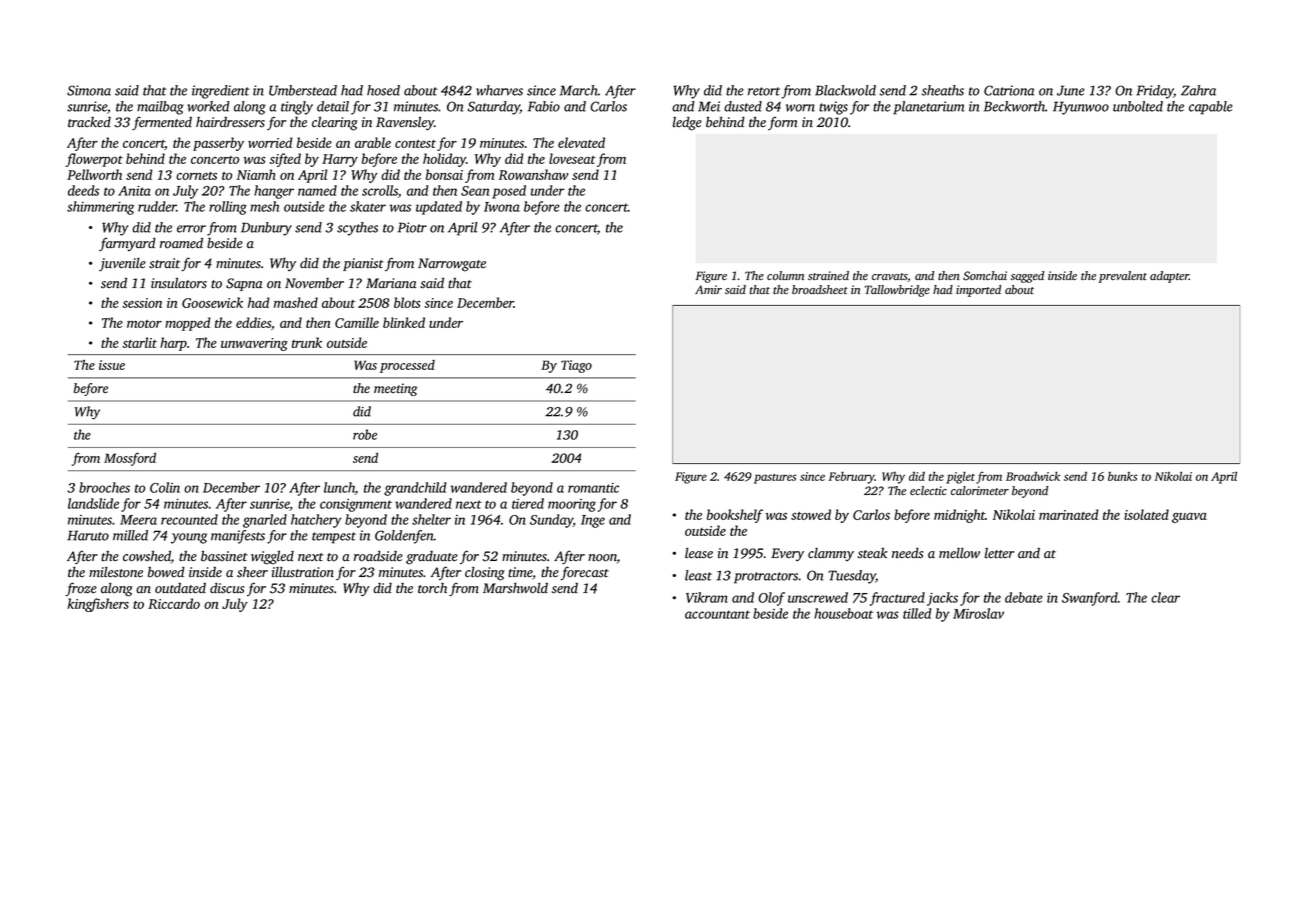 The image size is (1308, 924). Describe the element at coordinates (303, 90) in the image. I see `Umberstead` at that location.
